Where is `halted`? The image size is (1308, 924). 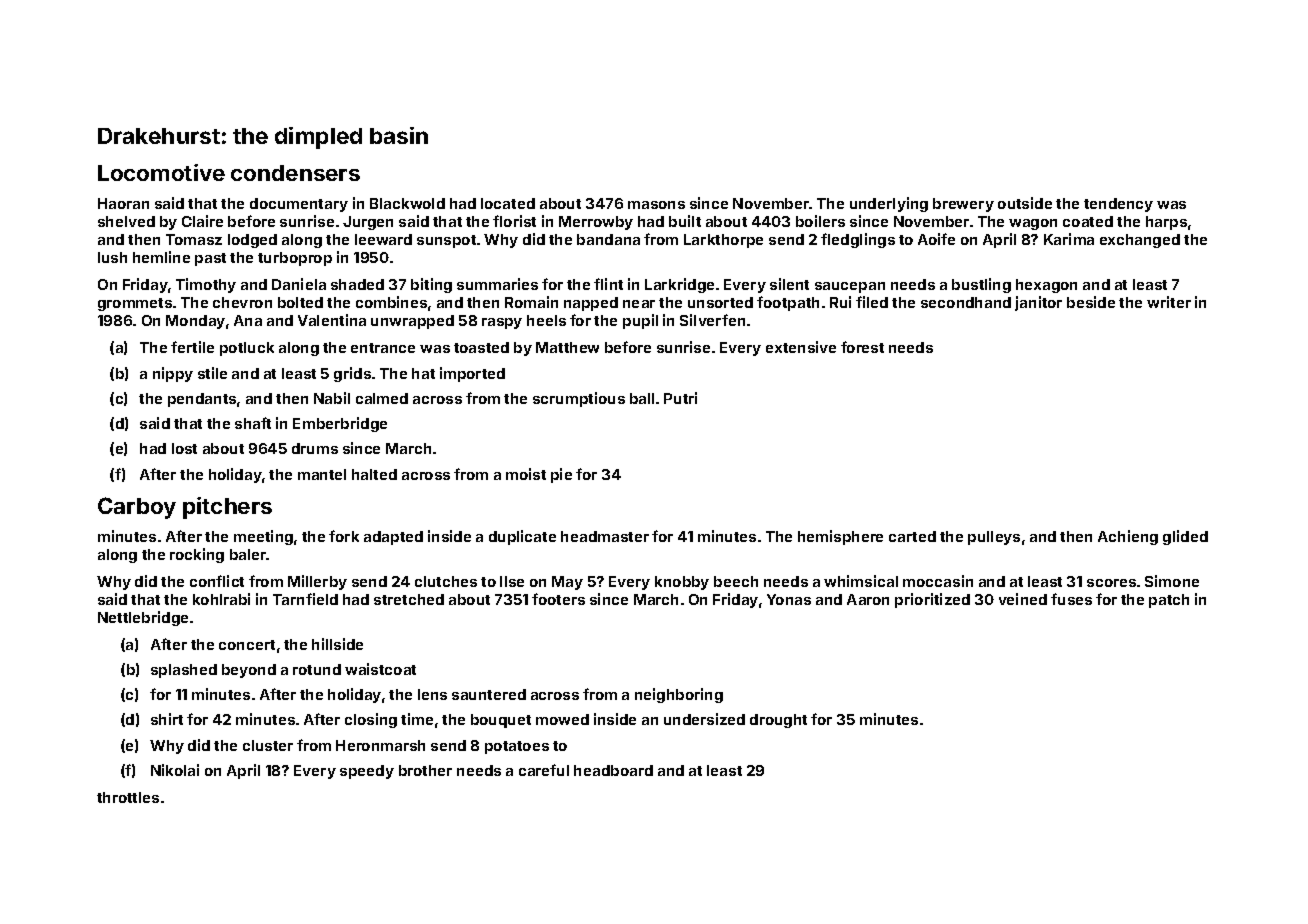
halted is located at coordinates (374, 474).
